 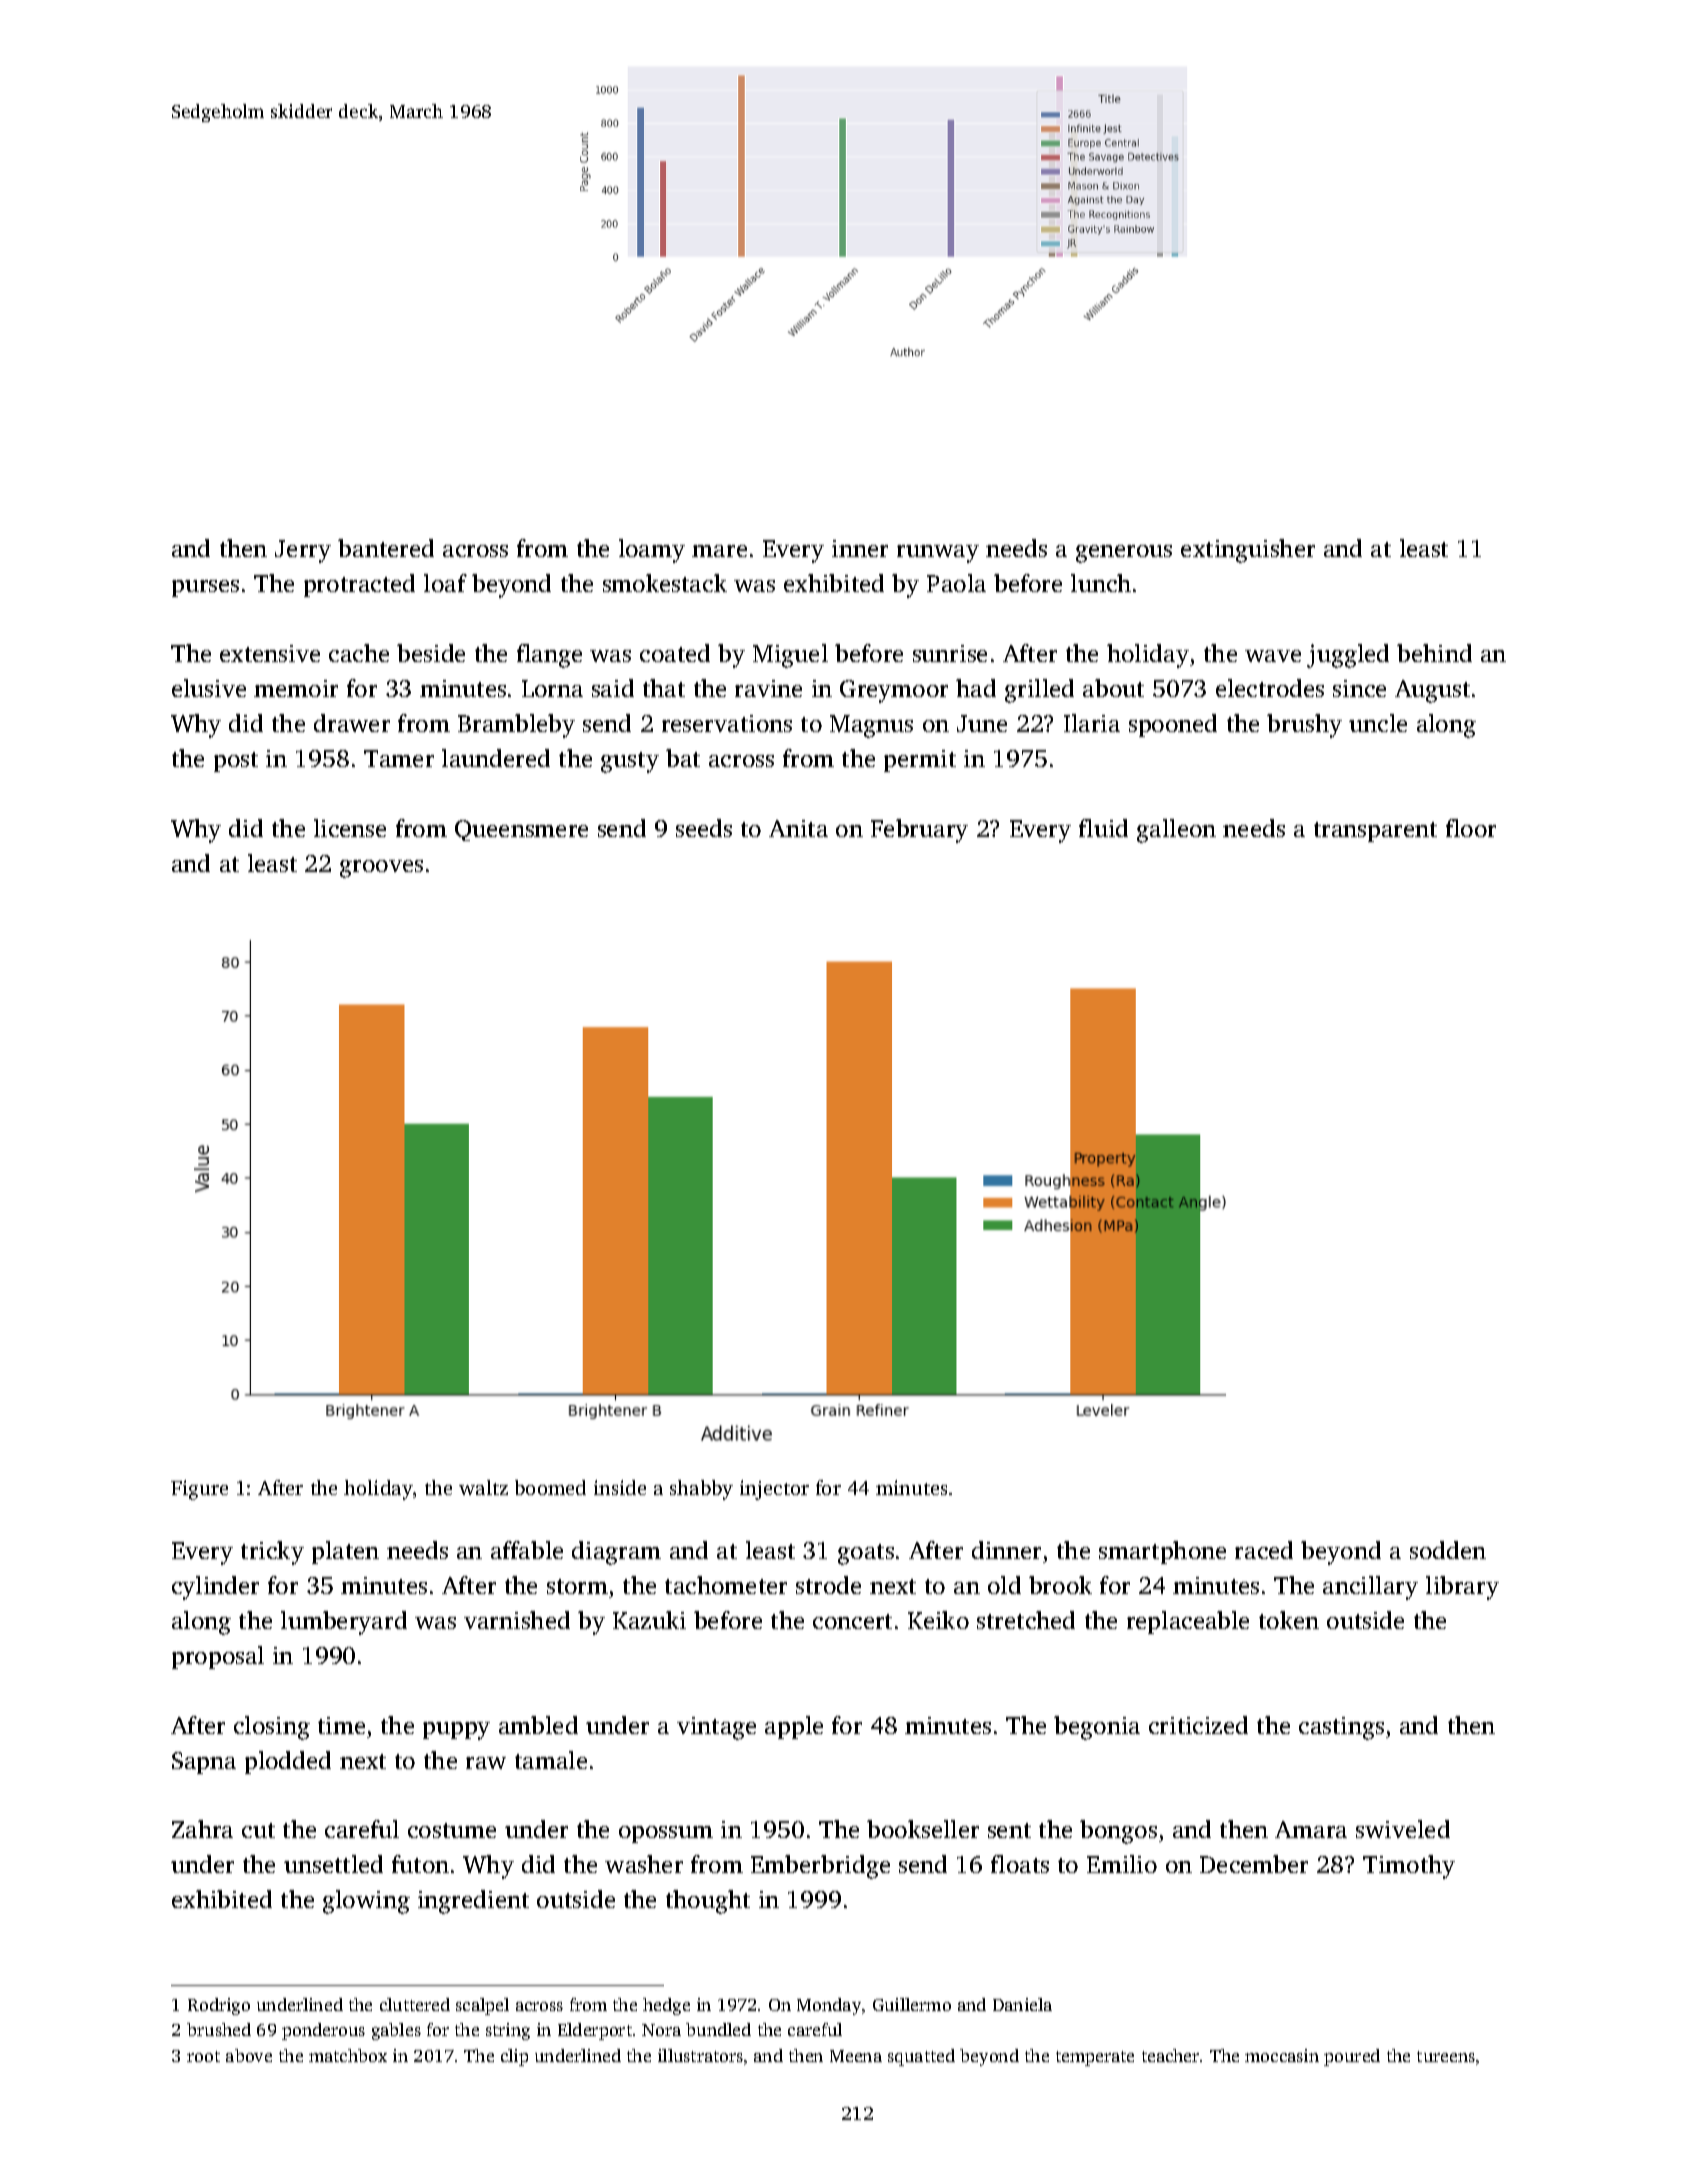 I want to click on injector, so click(x=774, y=1490).
